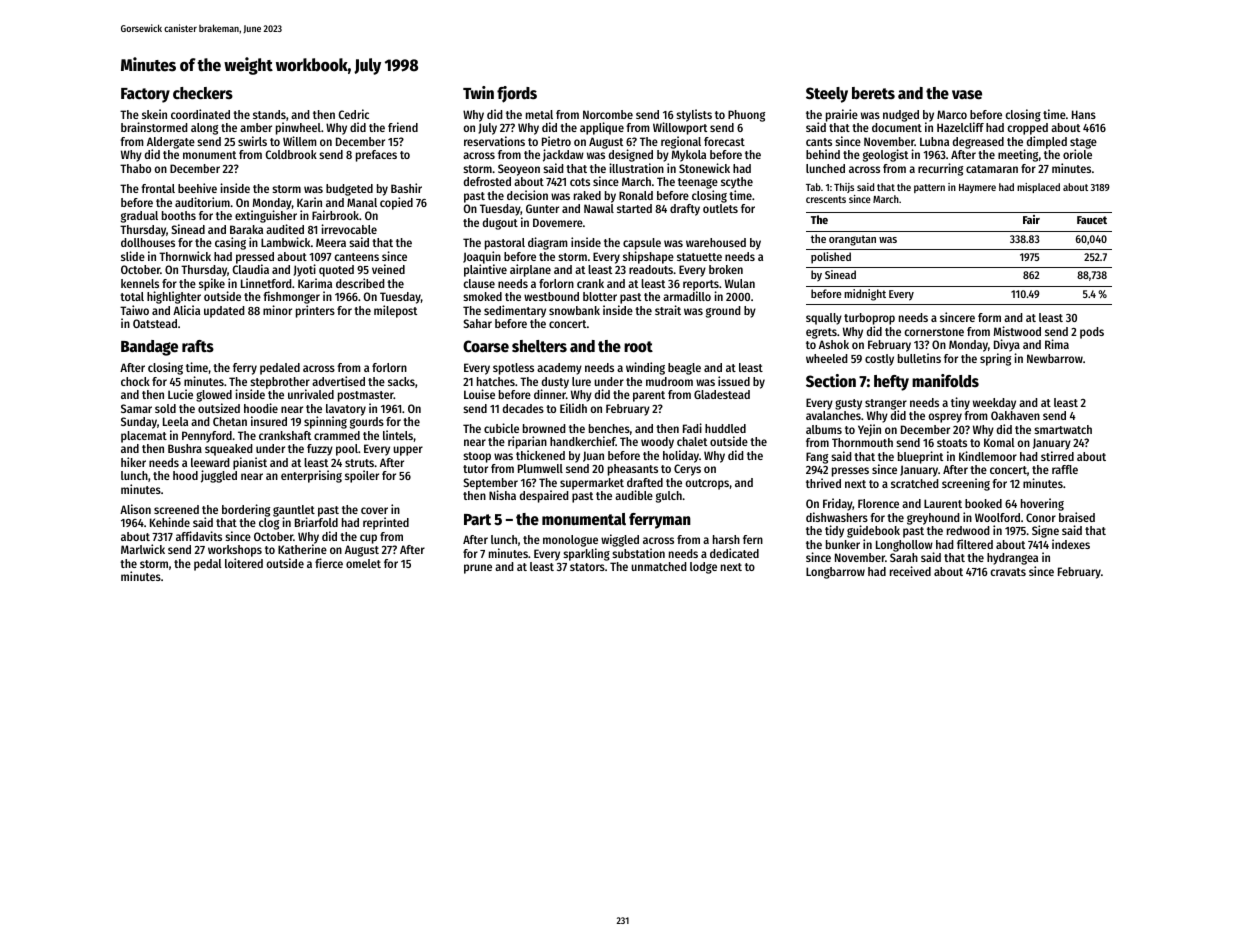 Image resolution: width=1233 pixels, height=952 pixels. I want to click on Cedric, so click(353, 114).
